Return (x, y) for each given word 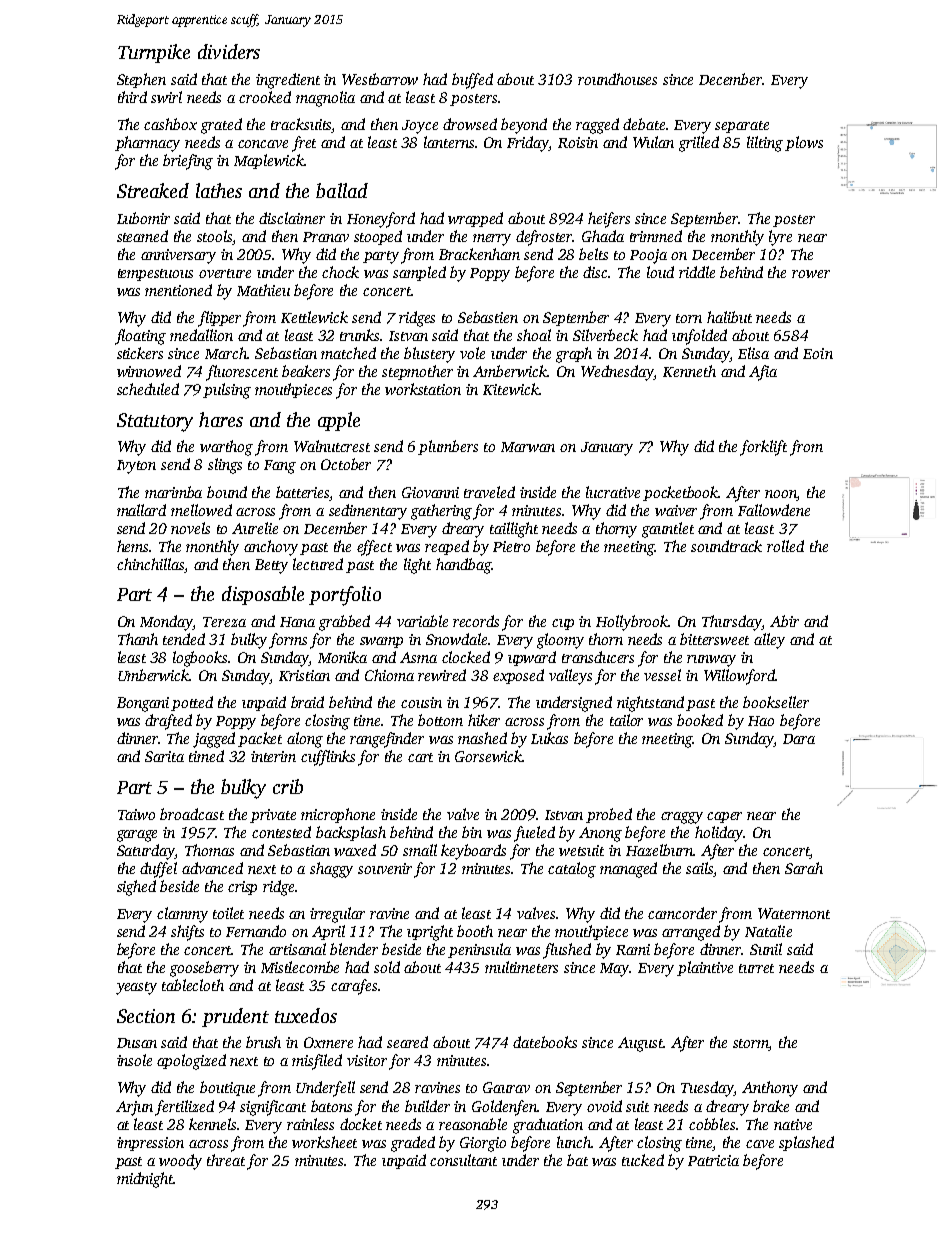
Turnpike (154, 53)
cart (420, 757)
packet (260, 739)
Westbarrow (380, 79)
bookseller (776, 702)
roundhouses (617, 79)
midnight (145, 1180)
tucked (643, 1160)
